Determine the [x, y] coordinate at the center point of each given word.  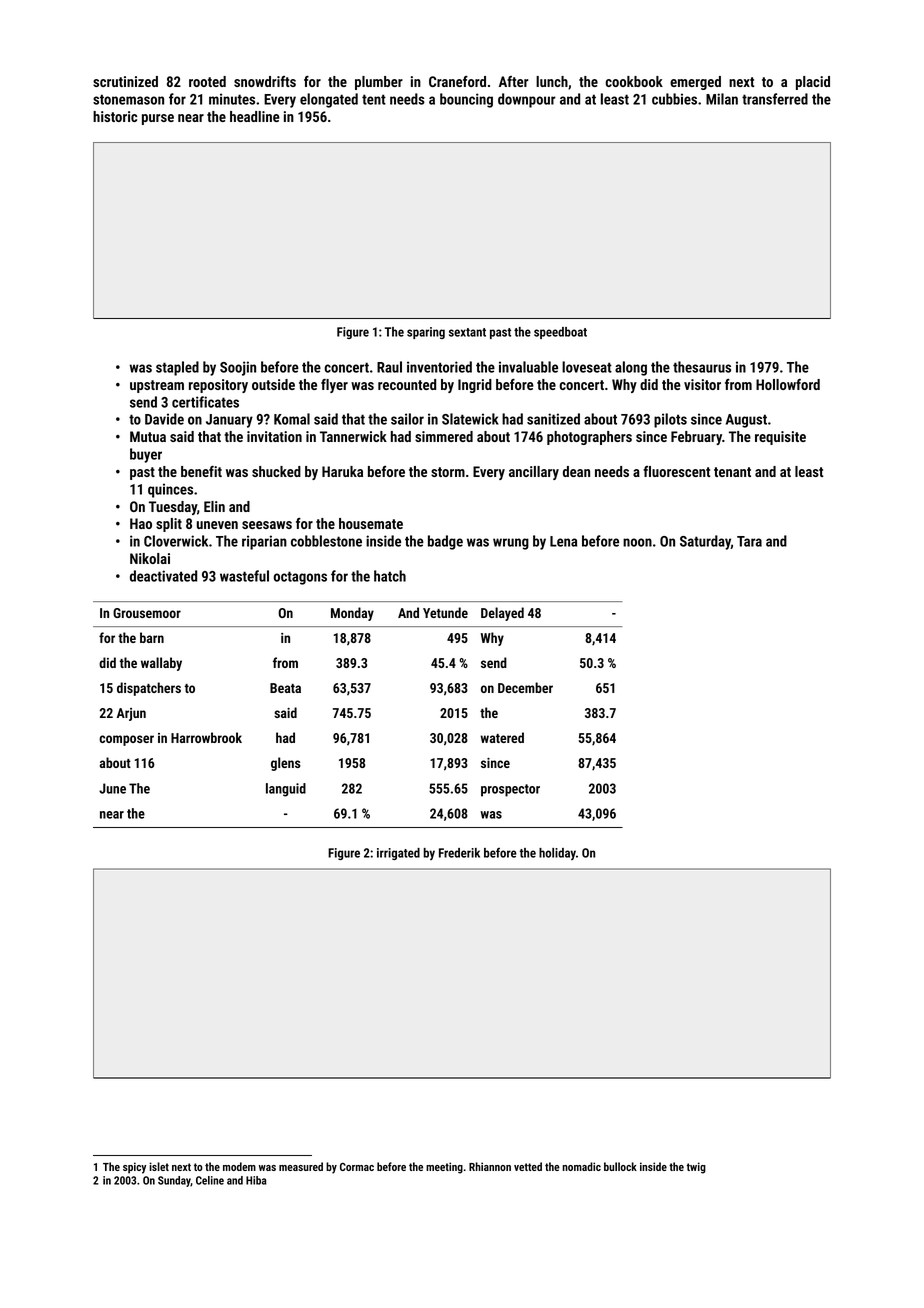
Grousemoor [147, 613]
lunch [552, 81]
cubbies [674, 99]
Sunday [174, 1181]
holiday [557, 854]
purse [158, 119]
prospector [510, 790]
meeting [444, 1168]
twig [696, 1168]
